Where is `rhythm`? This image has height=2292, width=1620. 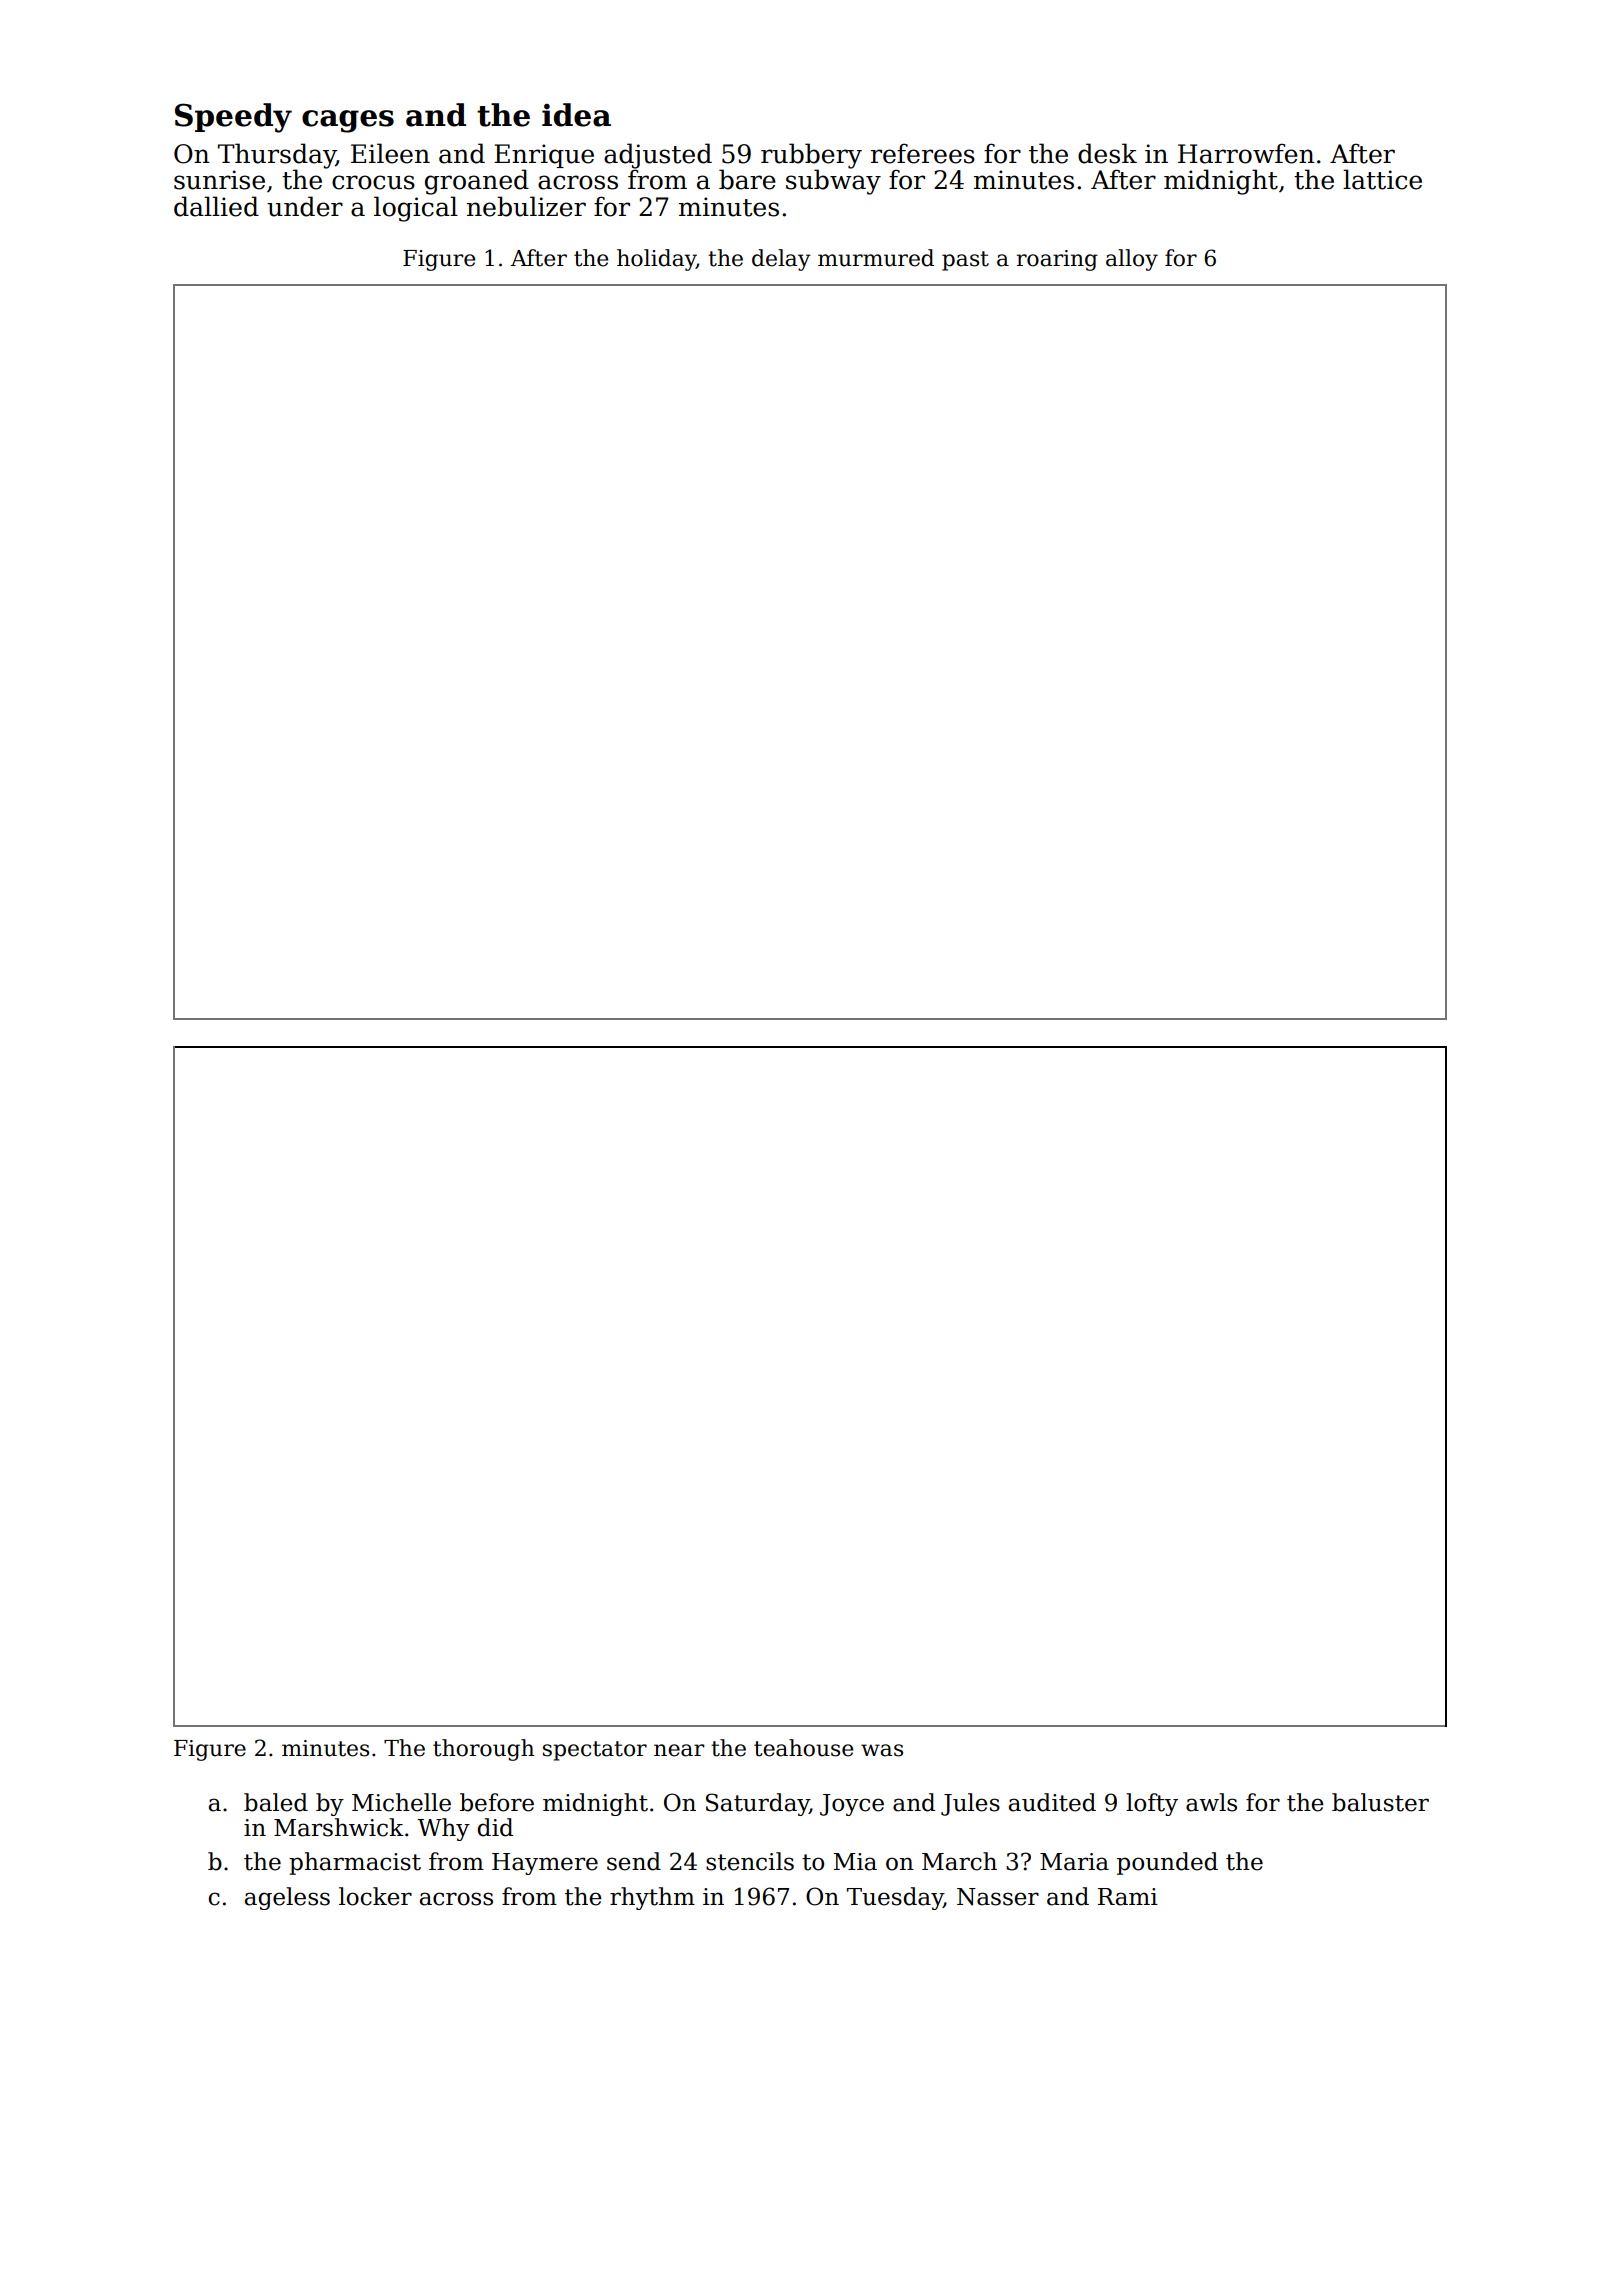
rhythm is located at coordinates (652, 1898).
